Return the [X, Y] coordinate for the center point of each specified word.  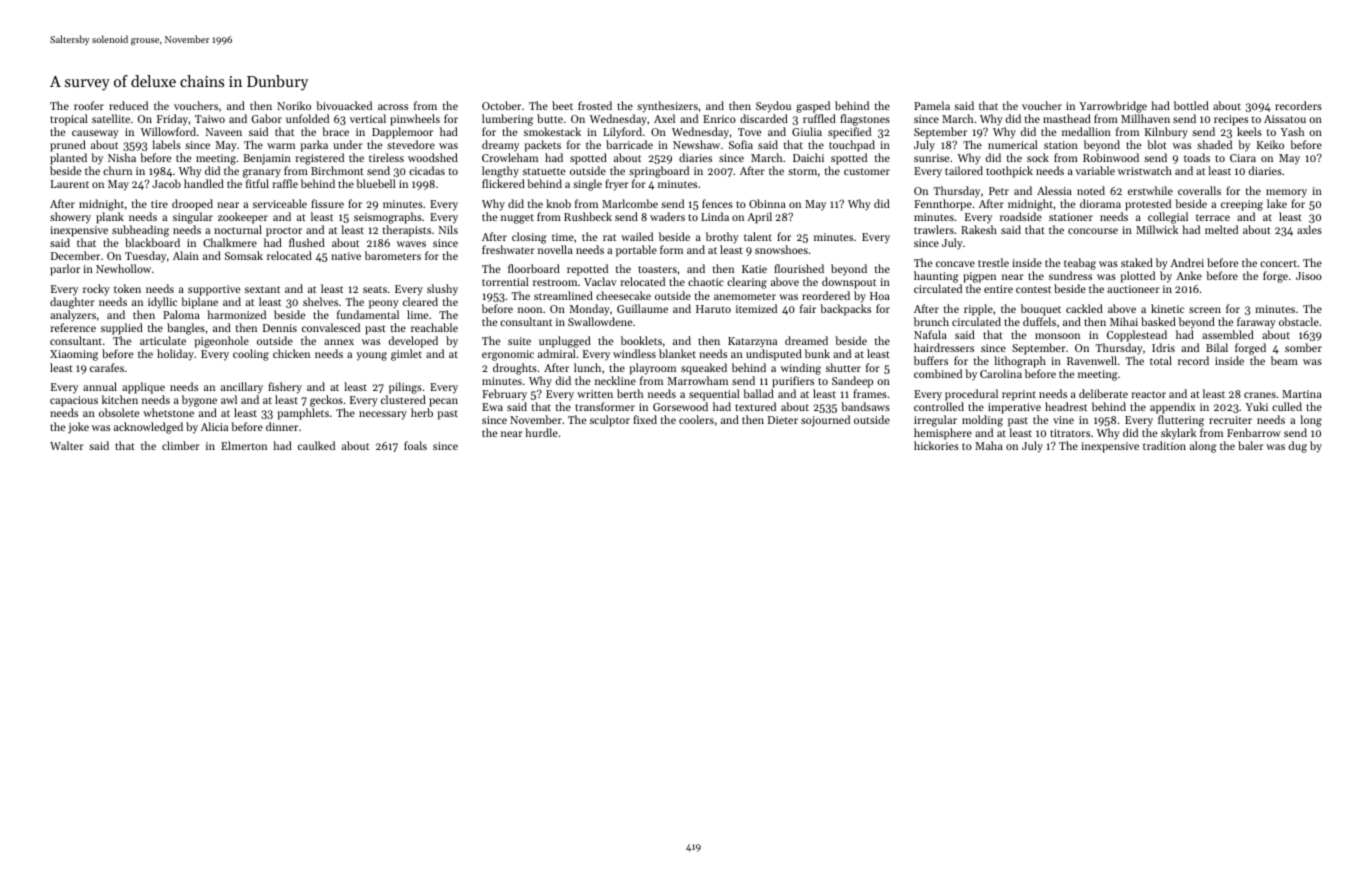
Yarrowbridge [1113, 107]
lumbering [507, 120]
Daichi [808, 157]
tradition [1164, 445]
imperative [1014, 408]
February [504, 395]
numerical [1013, 144]
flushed [307, 242]
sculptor [610, 421]
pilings [405, 388]
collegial [1168, 218]
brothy [722, 238]
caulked [316, 445]
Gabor [267, 118]
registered [319, 159]
